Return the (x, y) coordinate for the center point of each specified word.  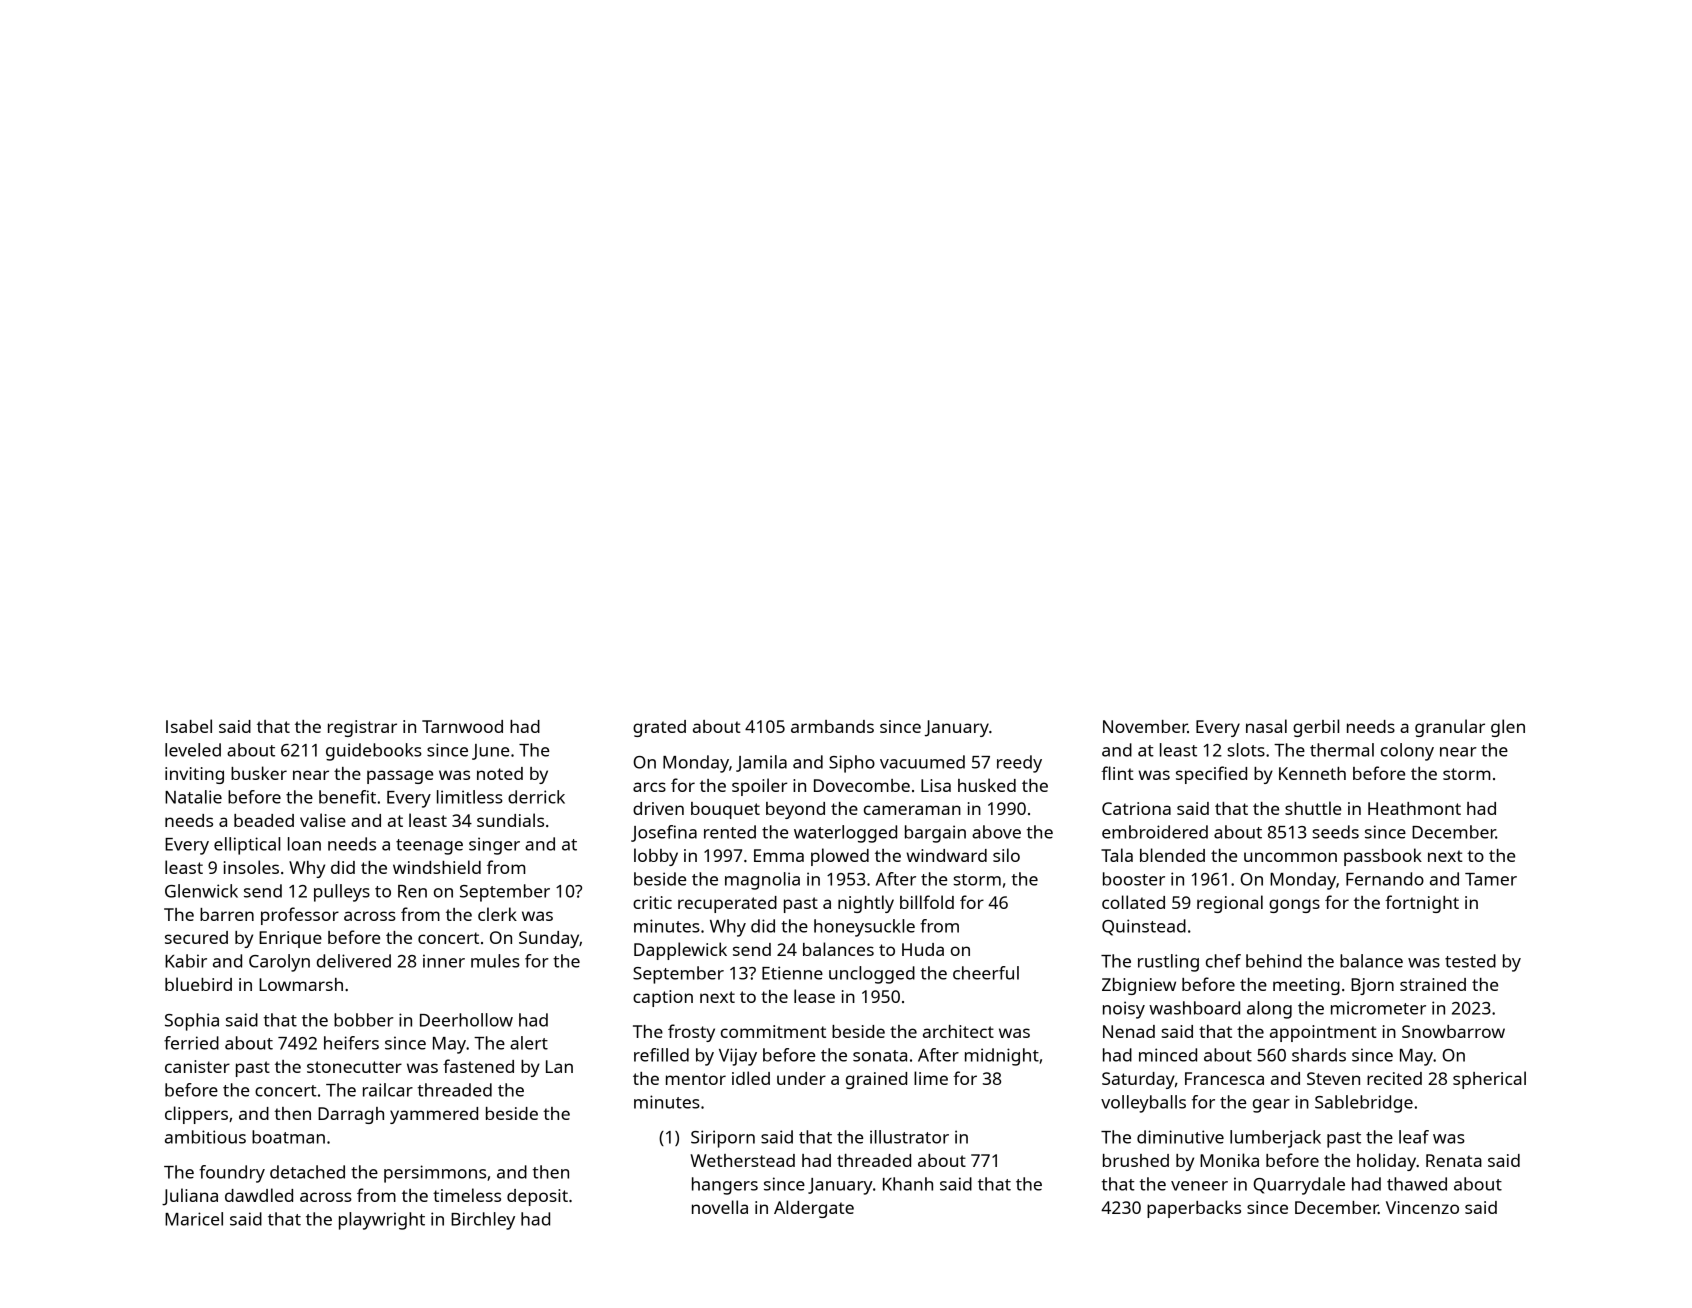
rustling (1168, 963)
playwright (382, 1221)
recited (1394, 1078)
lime (931, 1078)
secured (196, 937)
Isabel (189, 726)
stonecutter (354, 1067)
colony (1407, 752)
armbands (832, 726)
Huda (923, 949)
